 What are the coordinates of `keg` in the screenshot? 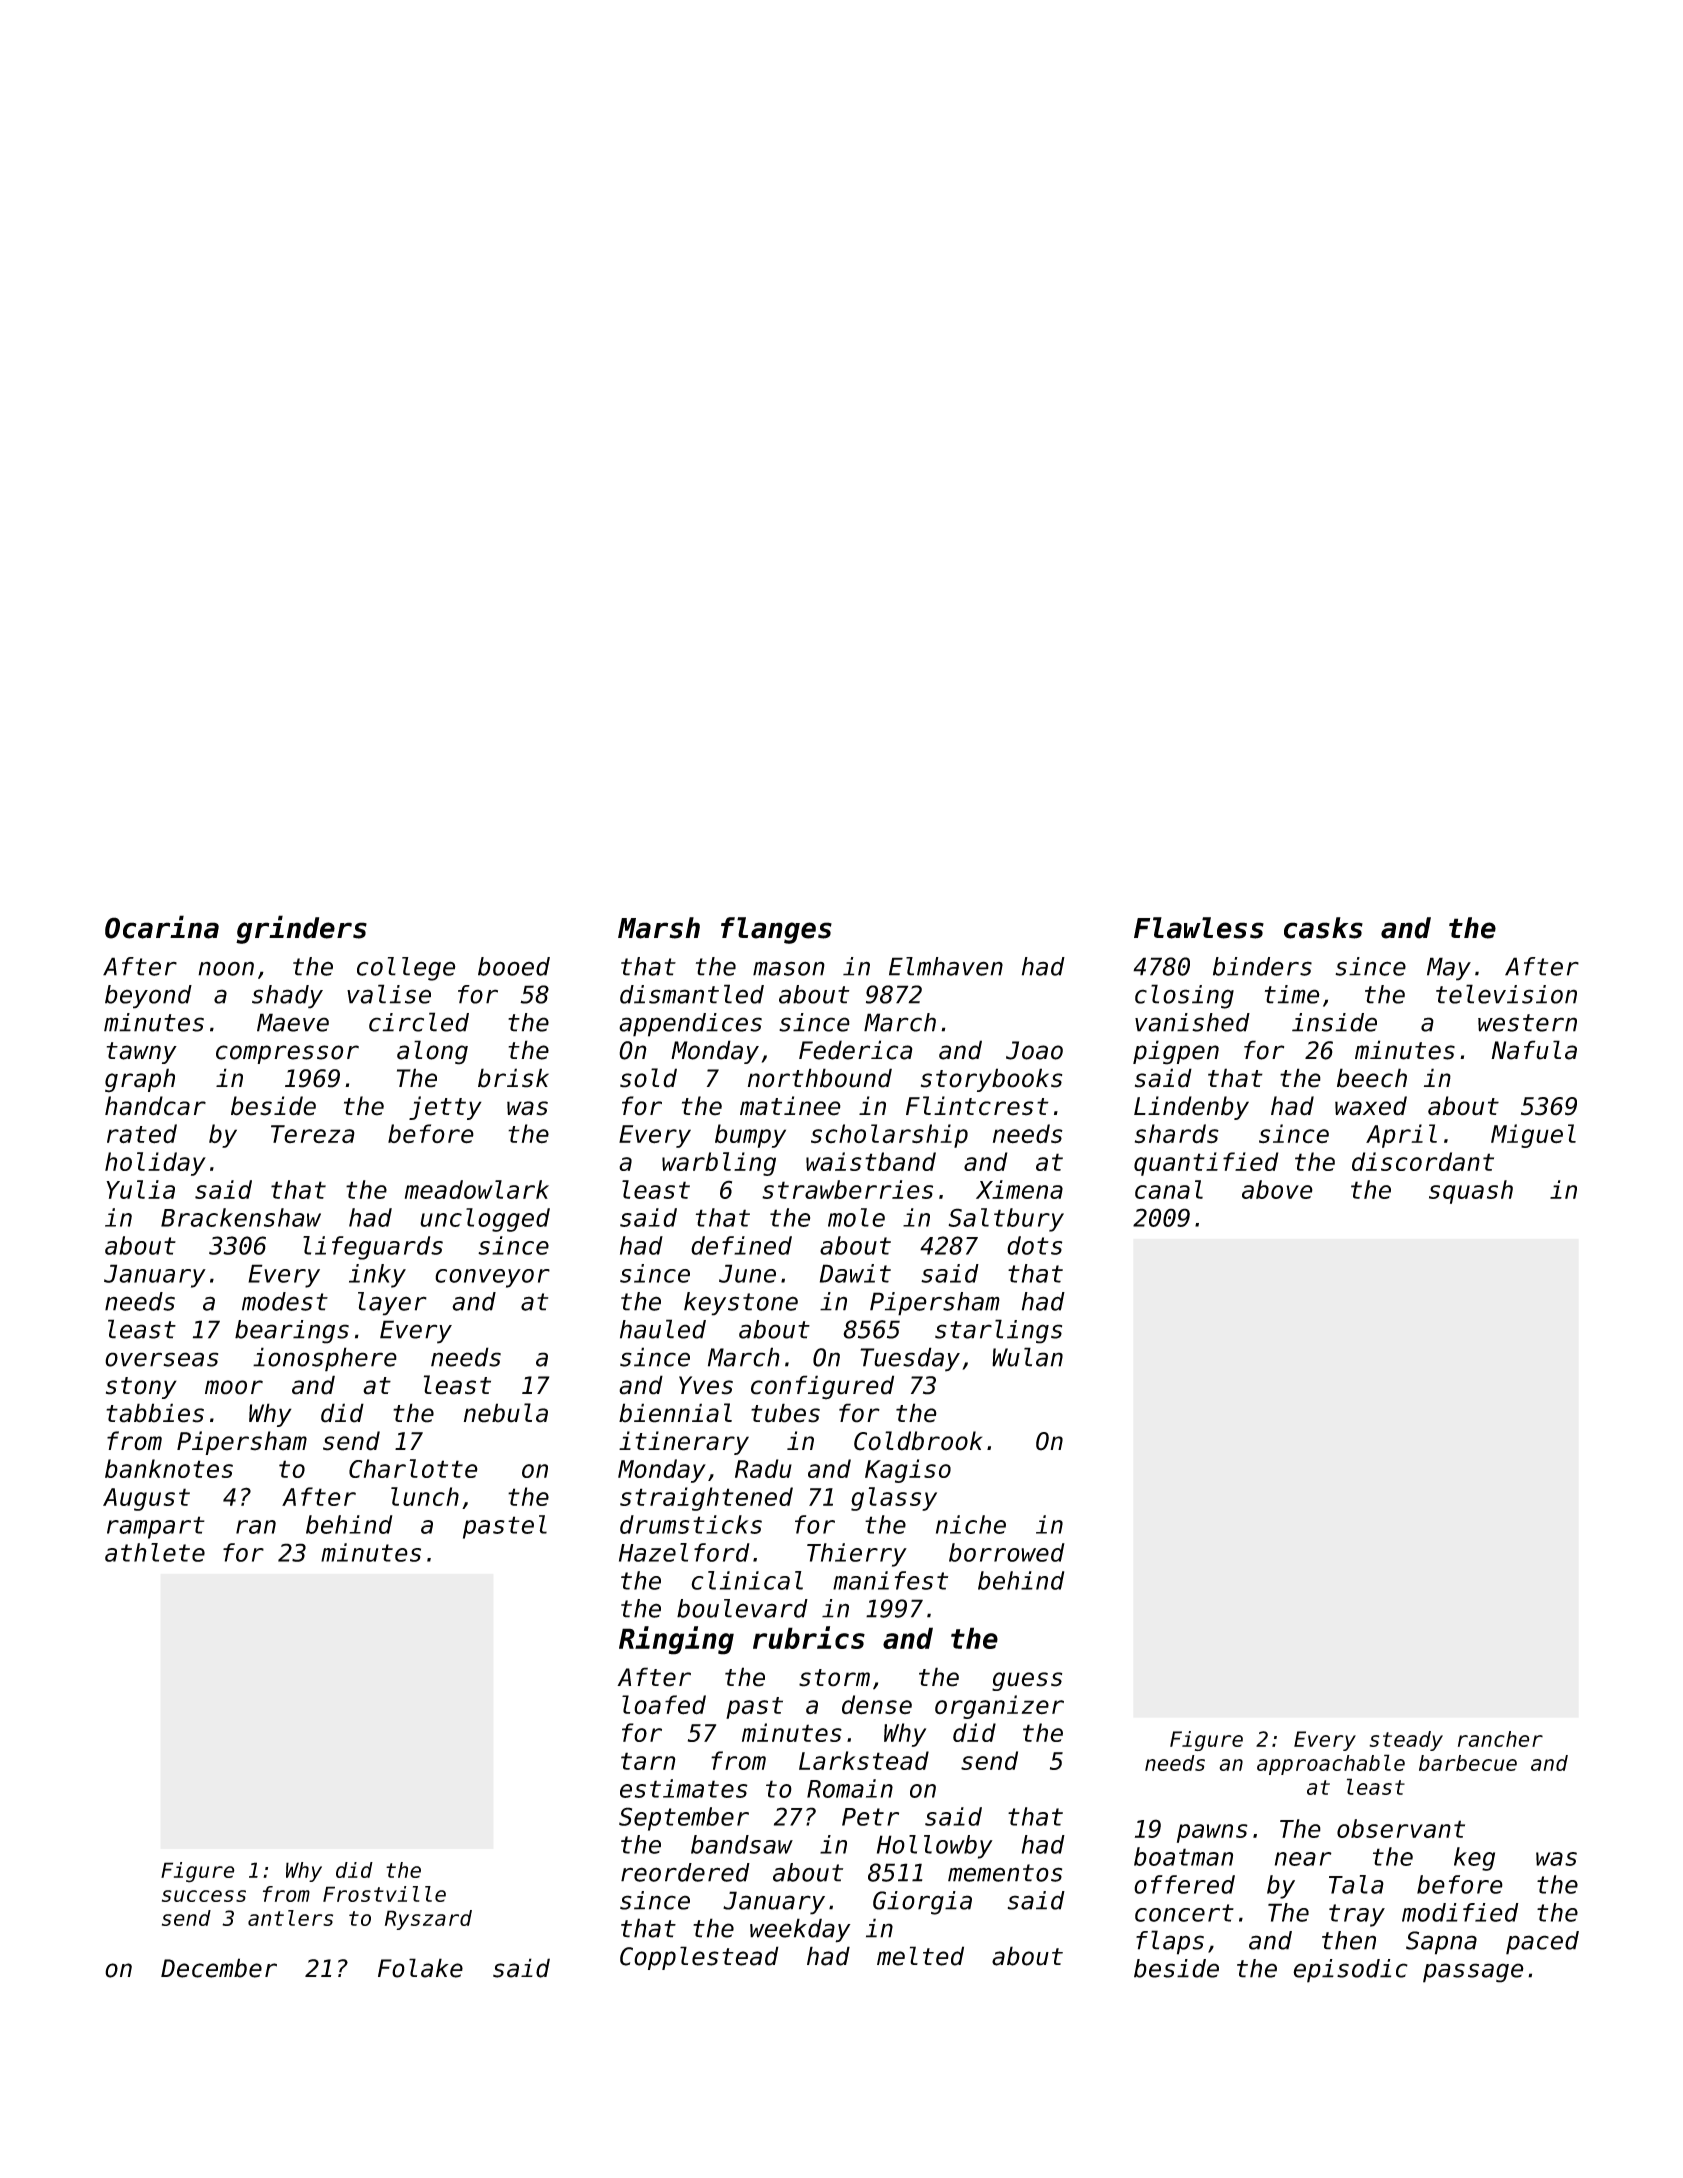 It's located at (1474, 1859).
